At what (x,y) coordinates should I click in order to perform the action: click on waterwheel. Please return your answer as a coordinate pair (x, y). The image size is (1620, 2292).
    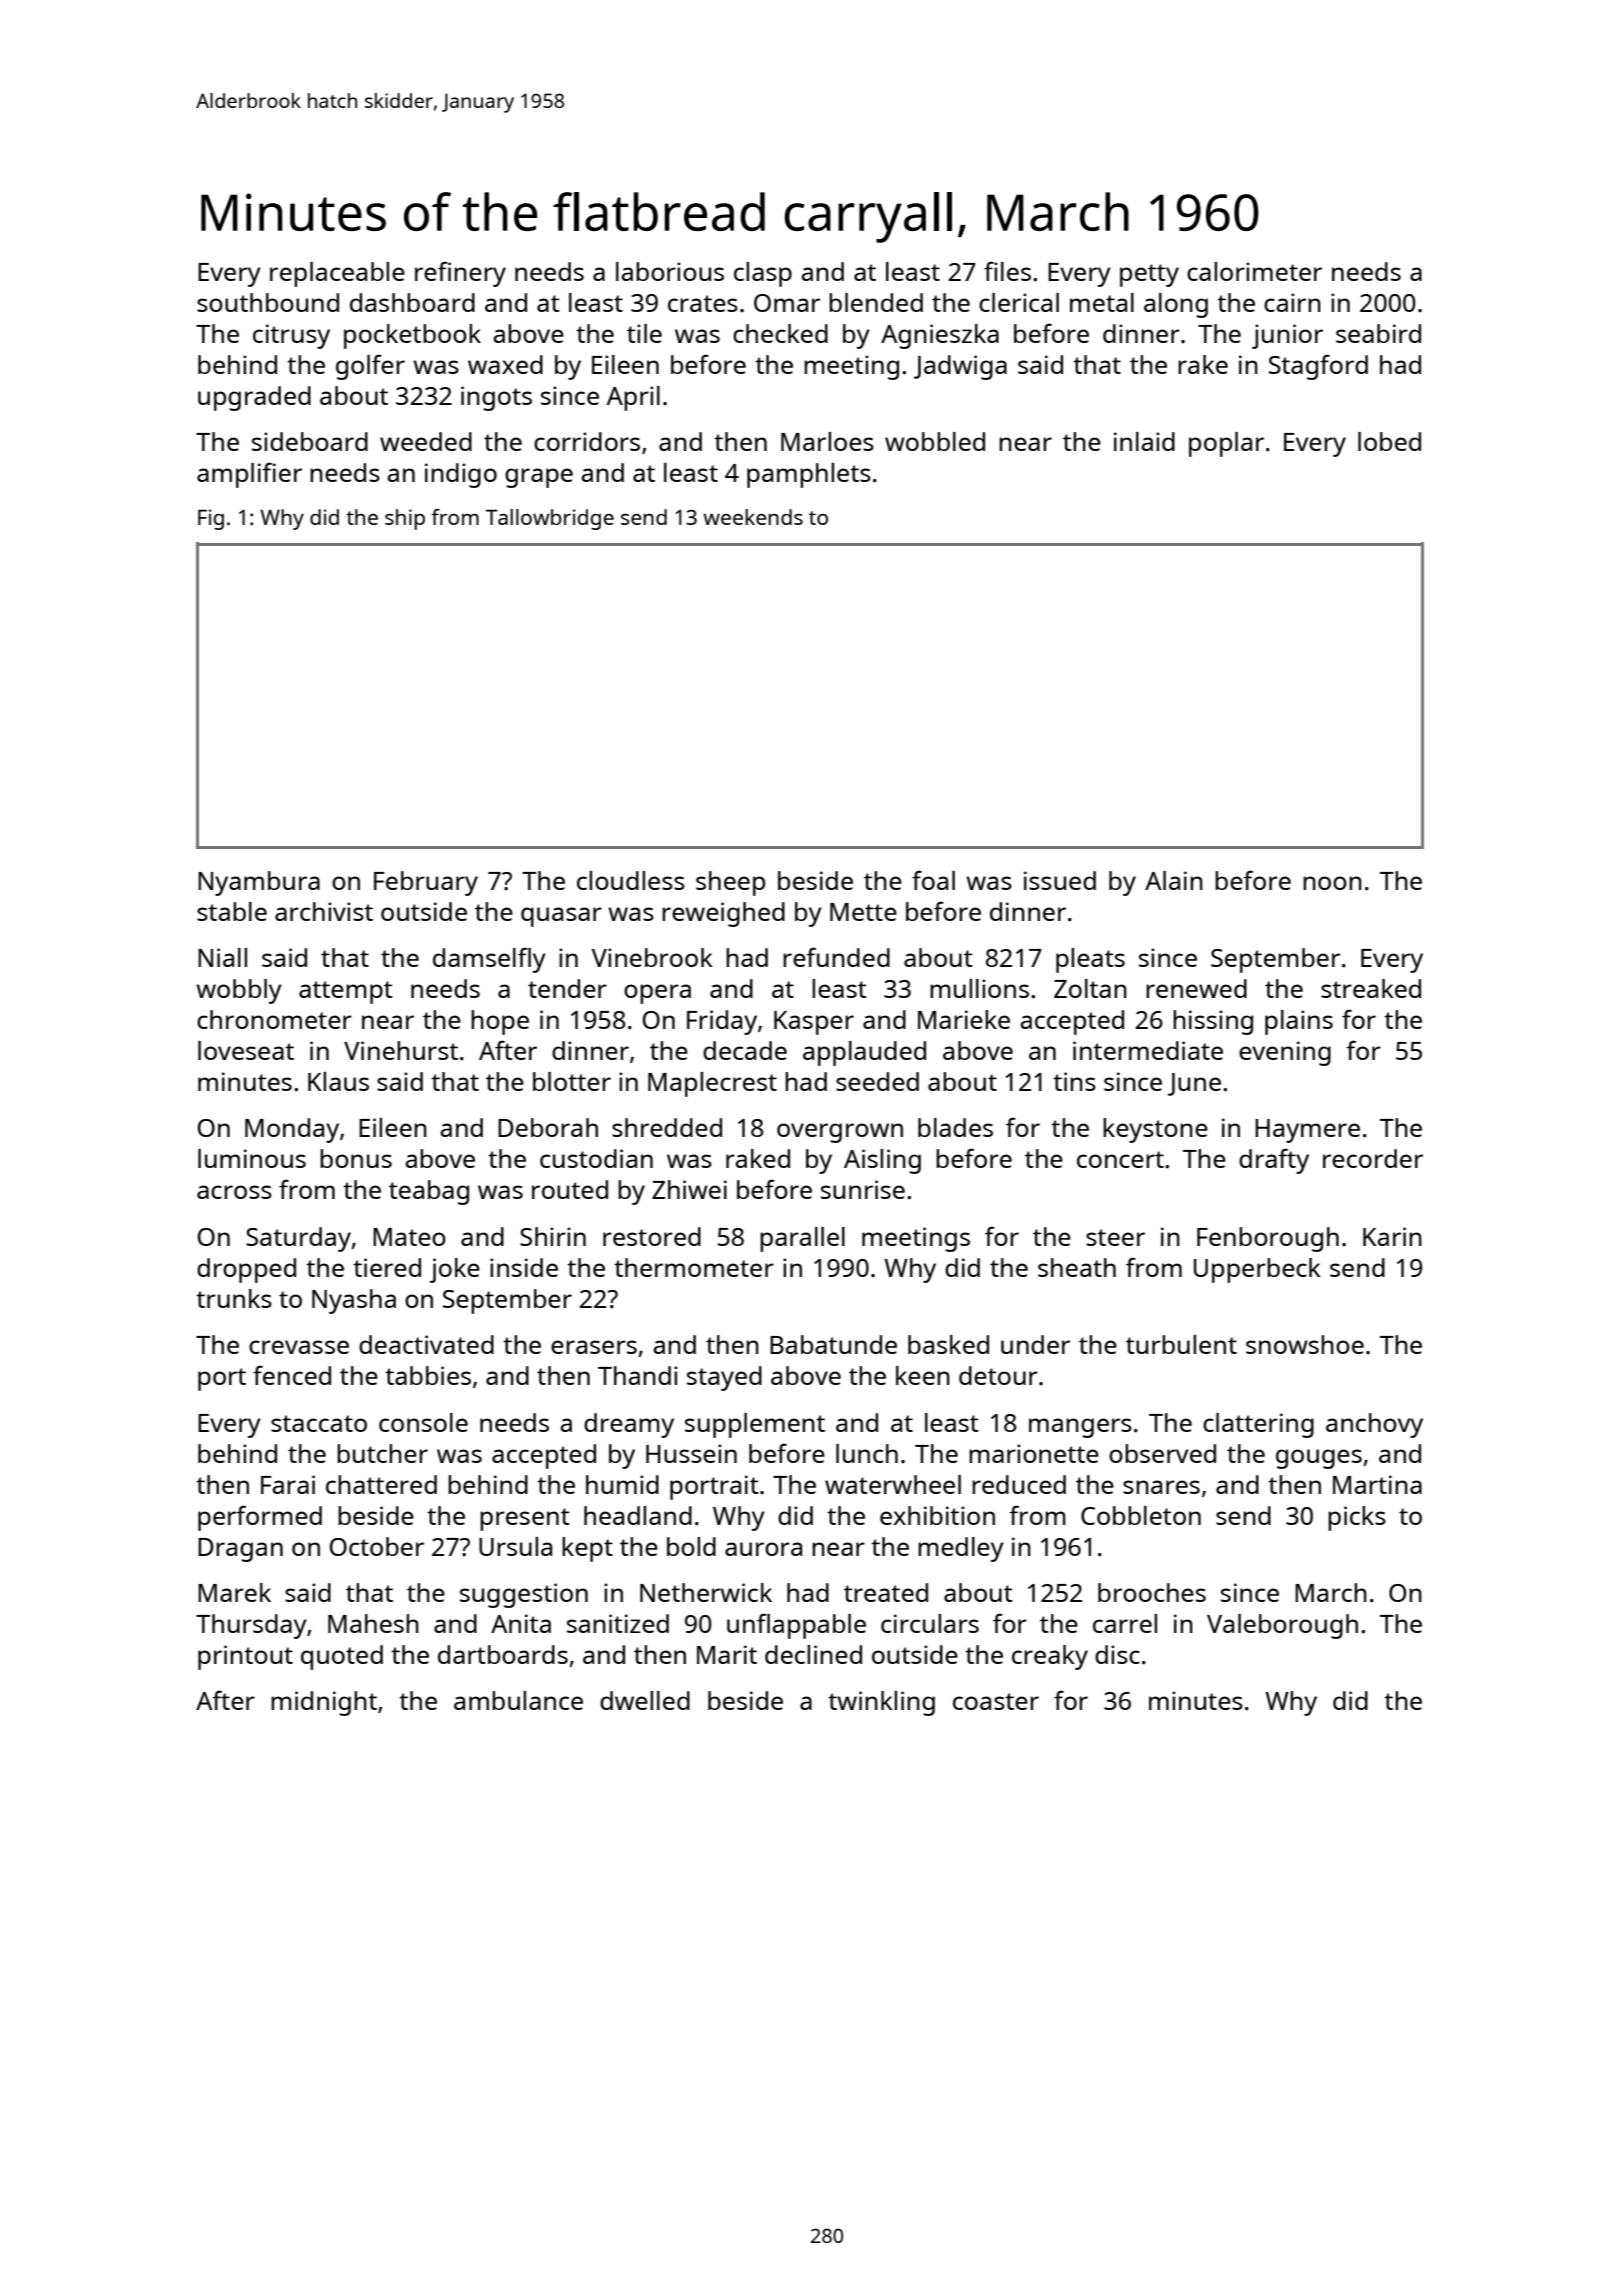
    Looking at the image, I should click on (893, 1484).
